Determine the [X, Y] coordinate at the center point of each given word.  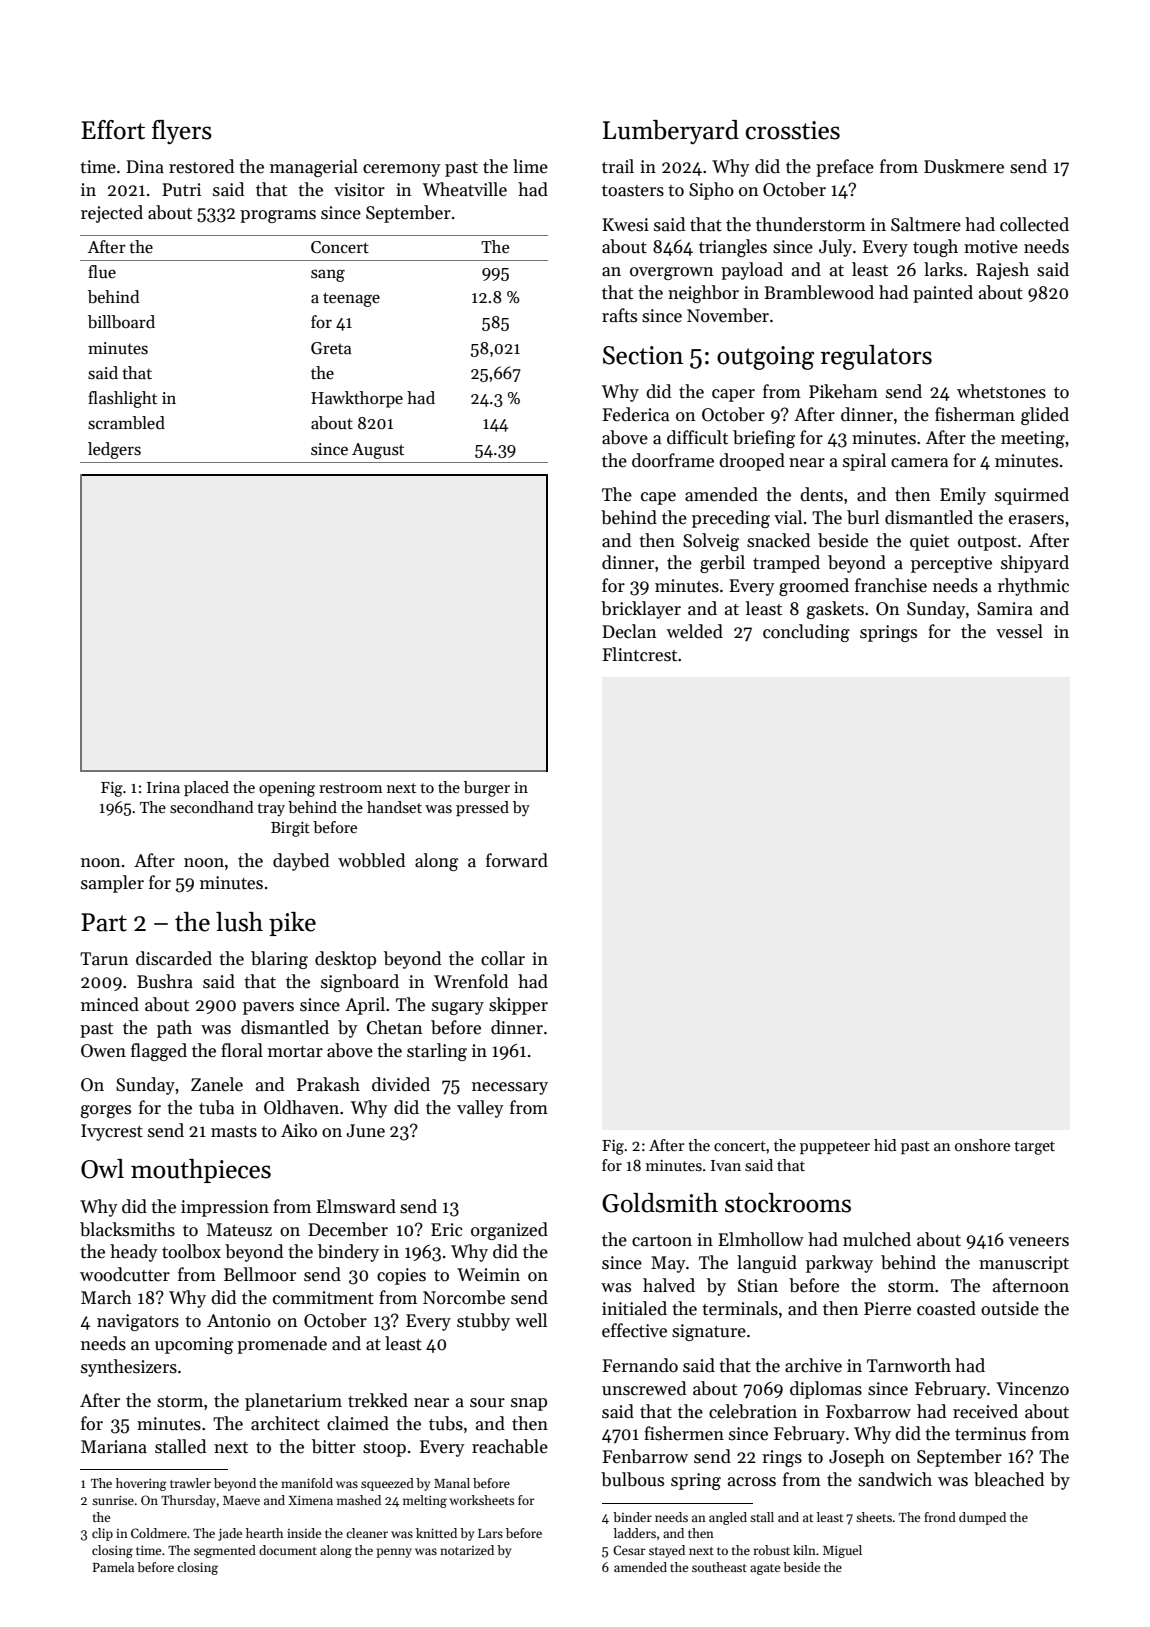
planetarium [293, 1402]
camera [919, 463]
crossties [793, 130]
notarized [467, 1550]
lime [530, 166]
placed [206, 788]
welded [694, 631]
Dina [145, 167]
